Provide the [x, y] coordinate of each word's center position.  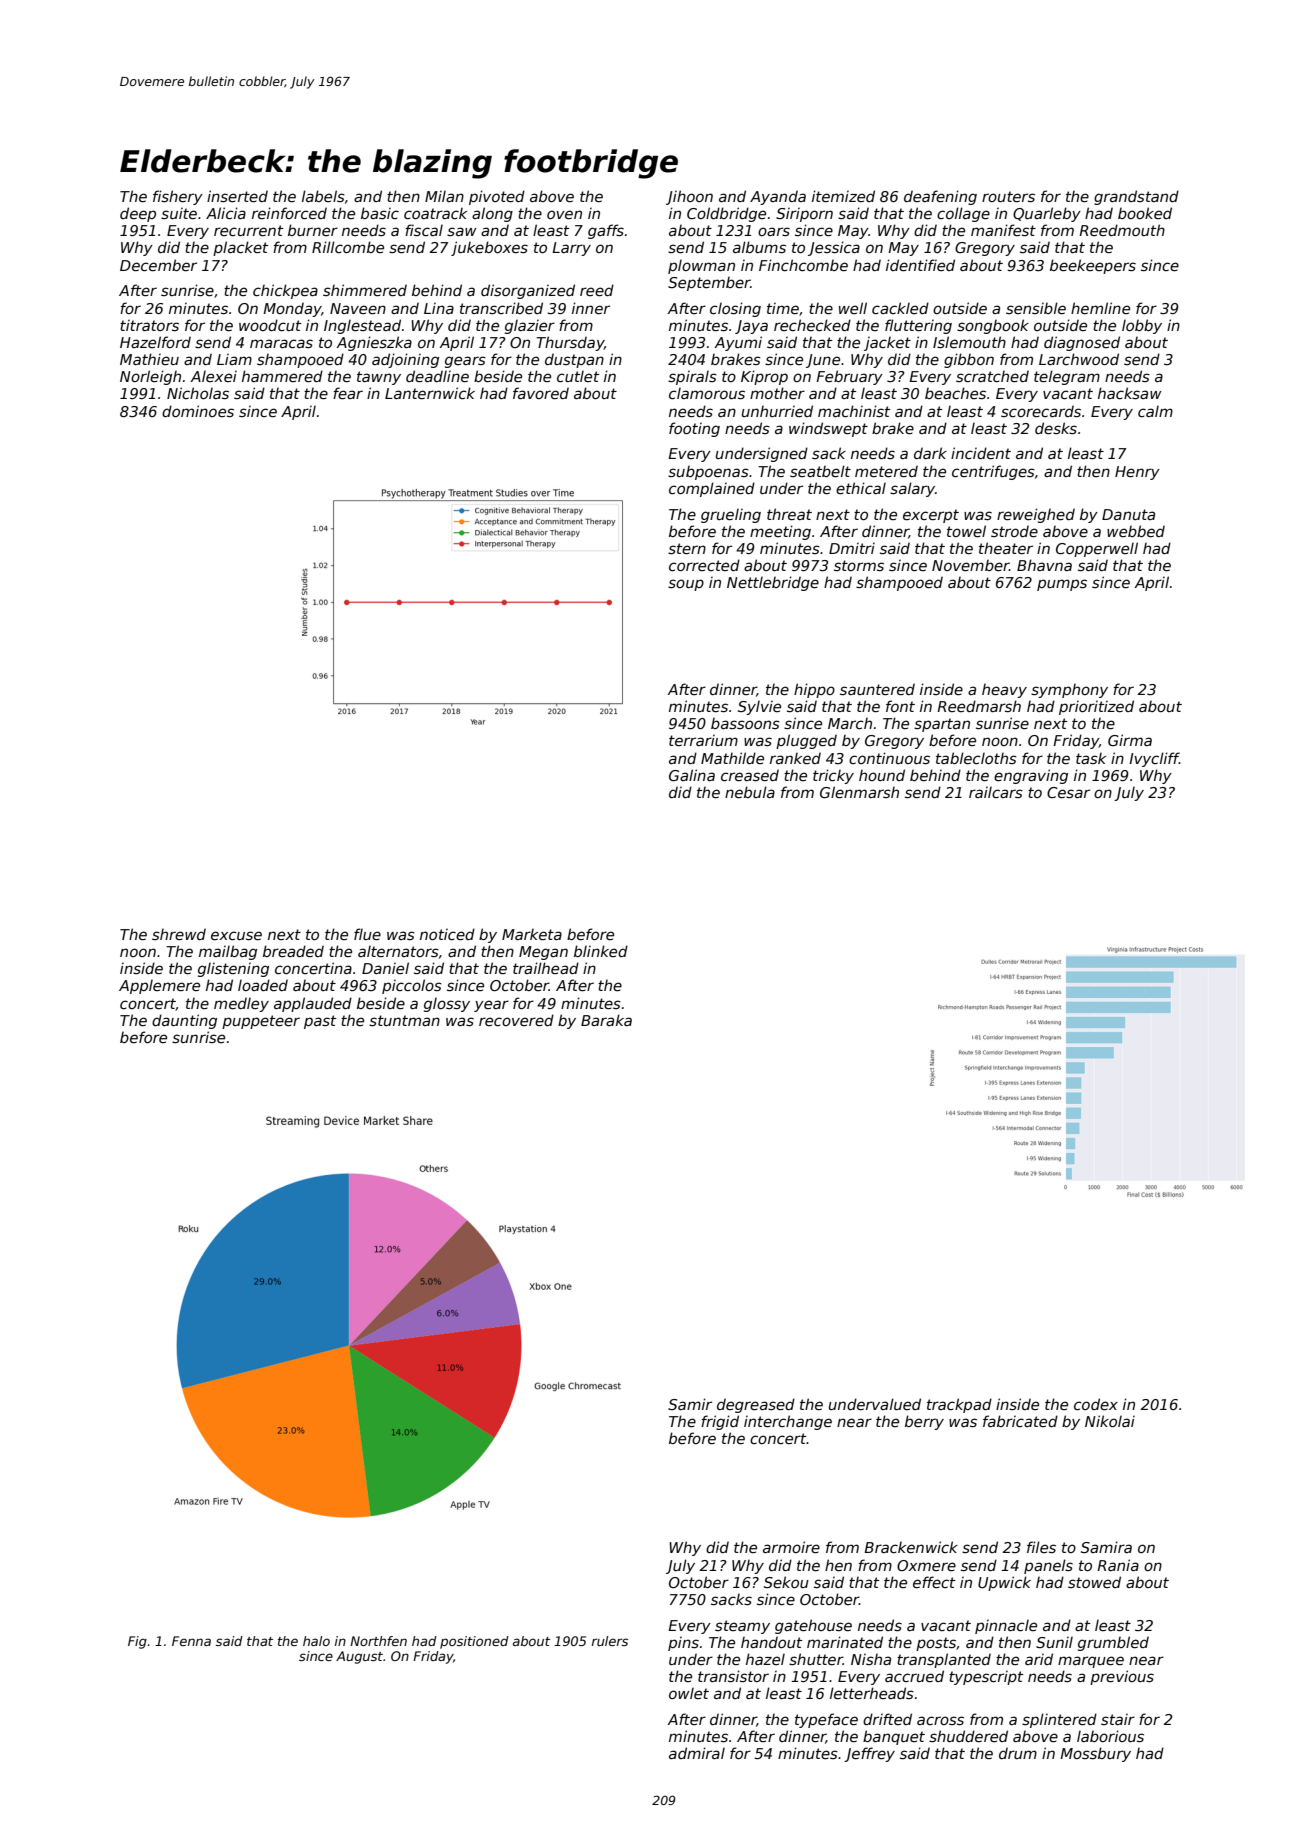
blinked [601, 951]
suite [179, 213]
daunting [184, 1021]
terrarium [703, 740]
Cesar [1068, 792]
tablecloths [976, 758]
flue [367, 934]
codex [1096, 1404]
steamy [742, 1627]
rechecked [812, 325]
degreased [756, 1405]
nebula [750, 792]
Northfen [378, 1641]
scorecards [1041, 411]
